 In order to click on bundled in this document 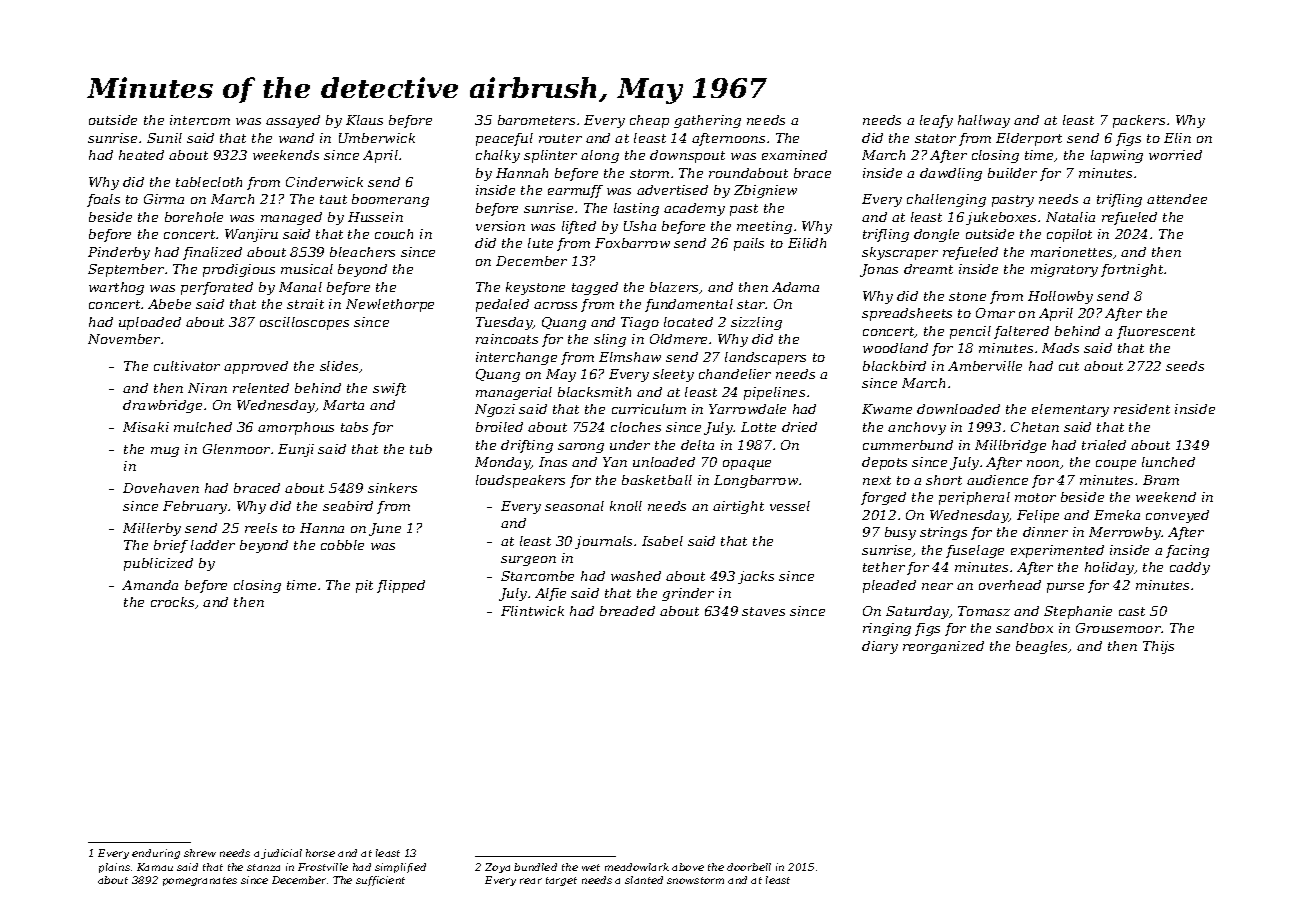, I will do `click(535, 867)`.
